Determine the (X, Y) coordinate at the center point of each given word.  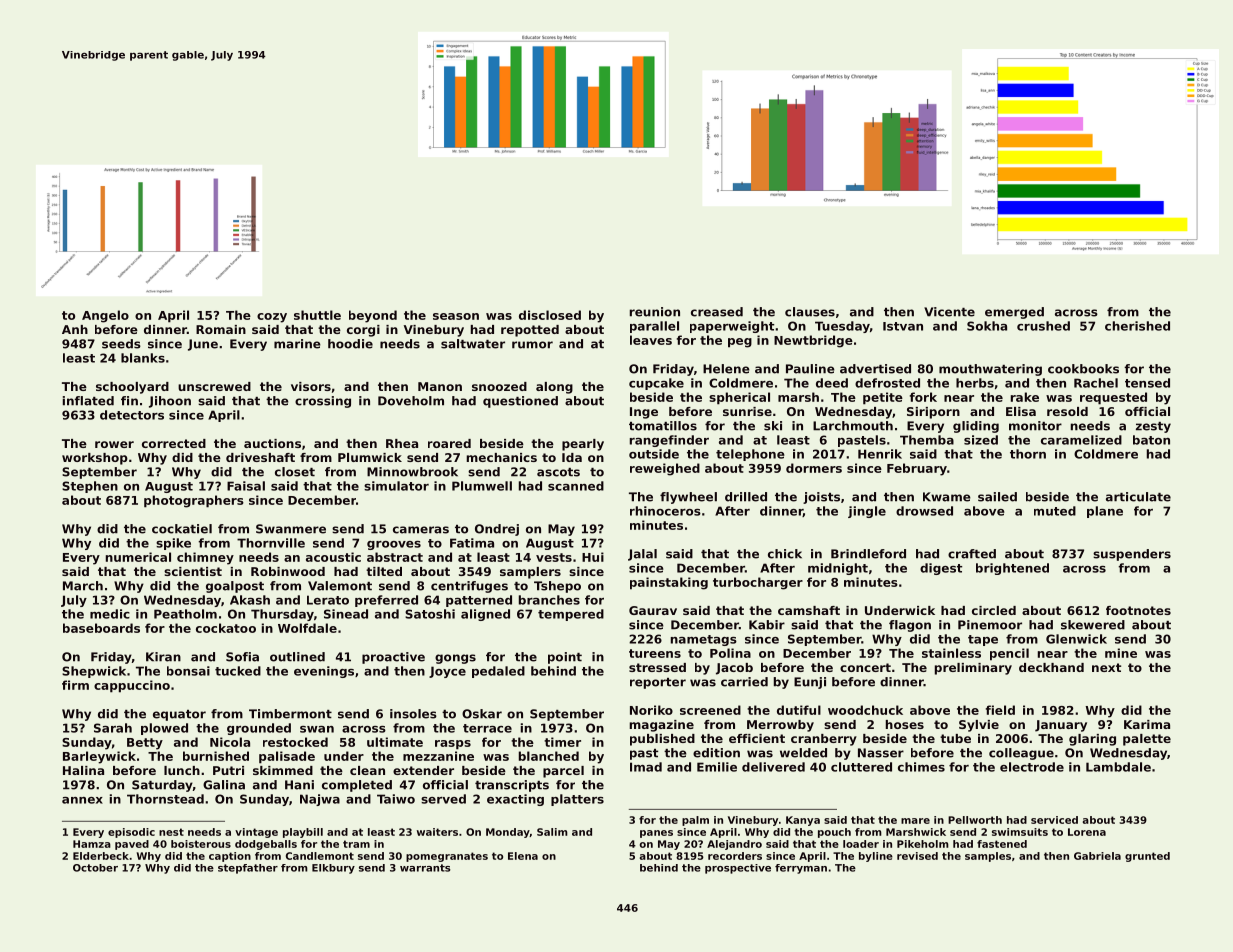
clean (367, 770)
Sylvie (979, 726)
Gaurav (653, 610)
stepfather (248, 869)
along (554, 388)
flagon (910, 626)
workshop (95, 459)
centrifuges (469, 587)
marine (297, 344)
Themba (927, 440)
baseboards (101, 628)
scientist (193, 571)
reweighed (665, 469)
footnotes (1138, 610)
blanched (549, 756)
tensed (1147, 383)
